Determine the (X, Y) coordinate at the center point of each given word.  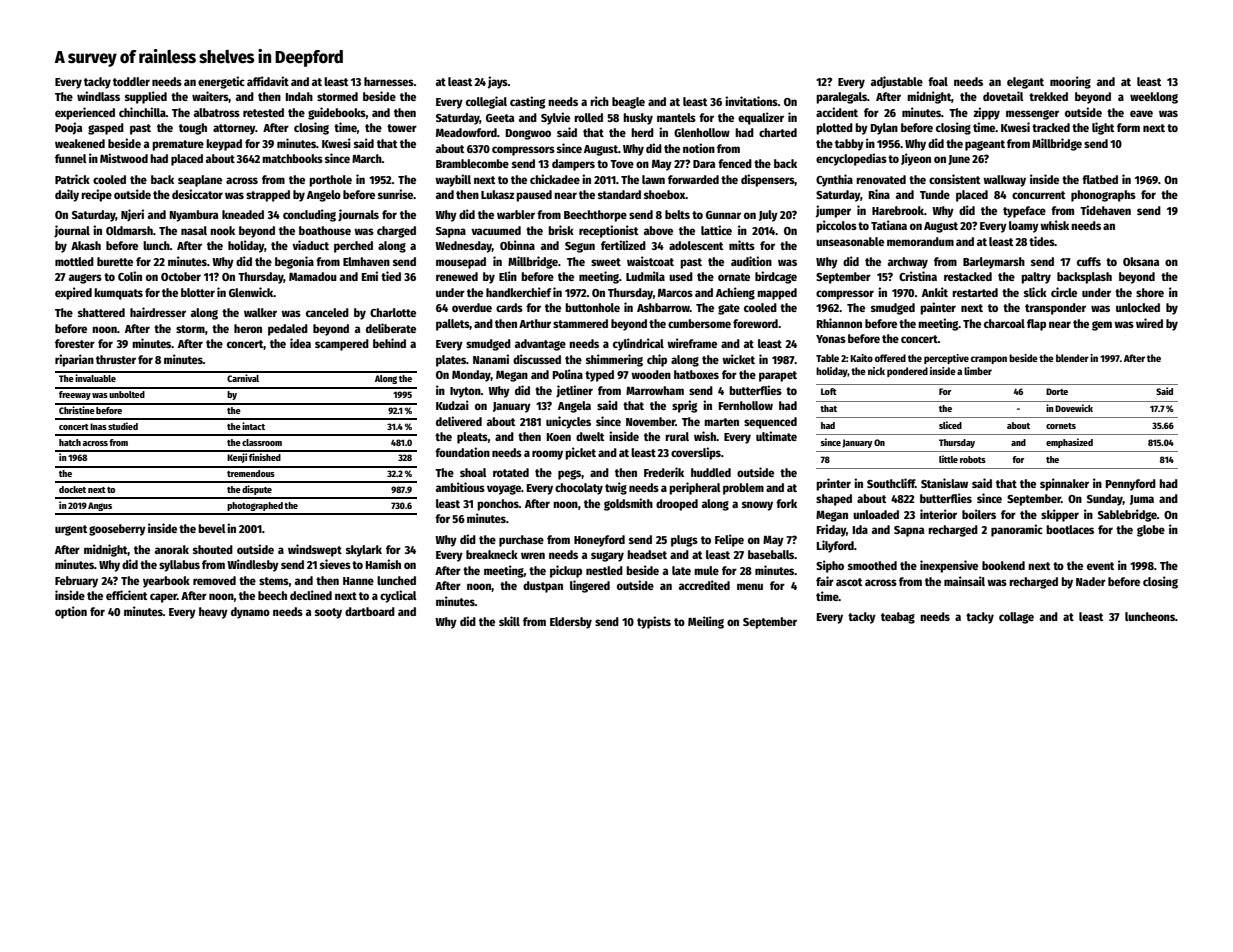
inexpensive (949, 566)
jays (498, 82)
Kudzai (452, 405)
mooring (1070, 82)
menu (750, 586)
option (71, 612)
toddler (131, 81)
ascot (849, 582)
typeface (1024, 212)
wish (705, 436)
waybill (453, 180)
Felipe (729, 540)
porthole (330, 181)
